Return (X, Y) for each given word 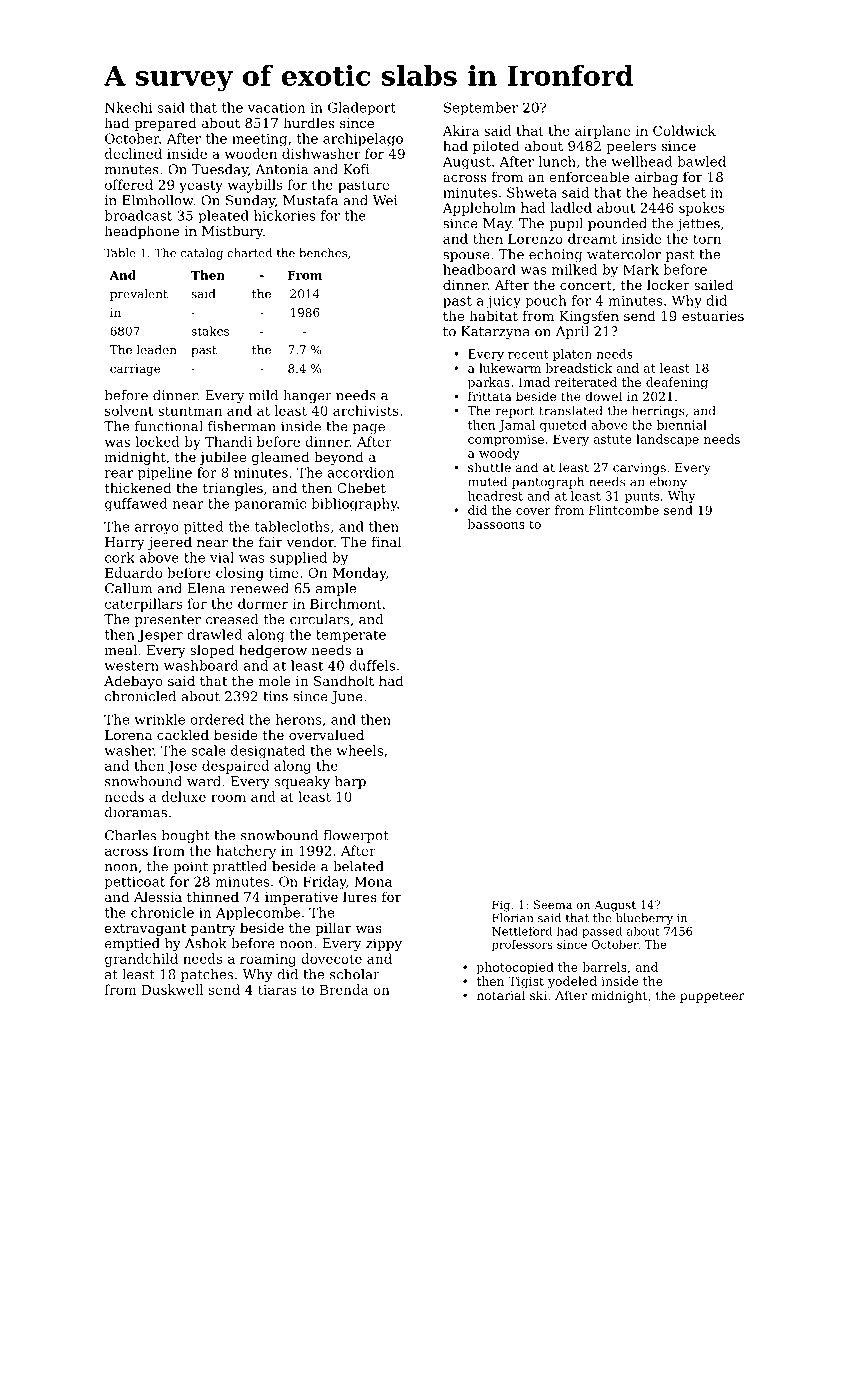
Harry (125, 543)
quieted (563, 426)
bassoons (496, 524)
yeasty (201, 186)
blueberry (644, 919)
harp (350, 782)
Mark (641, 269)
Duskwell (173, 989)
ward (204, 781)
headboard (479, 269)
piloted (496, 147)
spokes (702, 209)
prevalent (139, 295)
